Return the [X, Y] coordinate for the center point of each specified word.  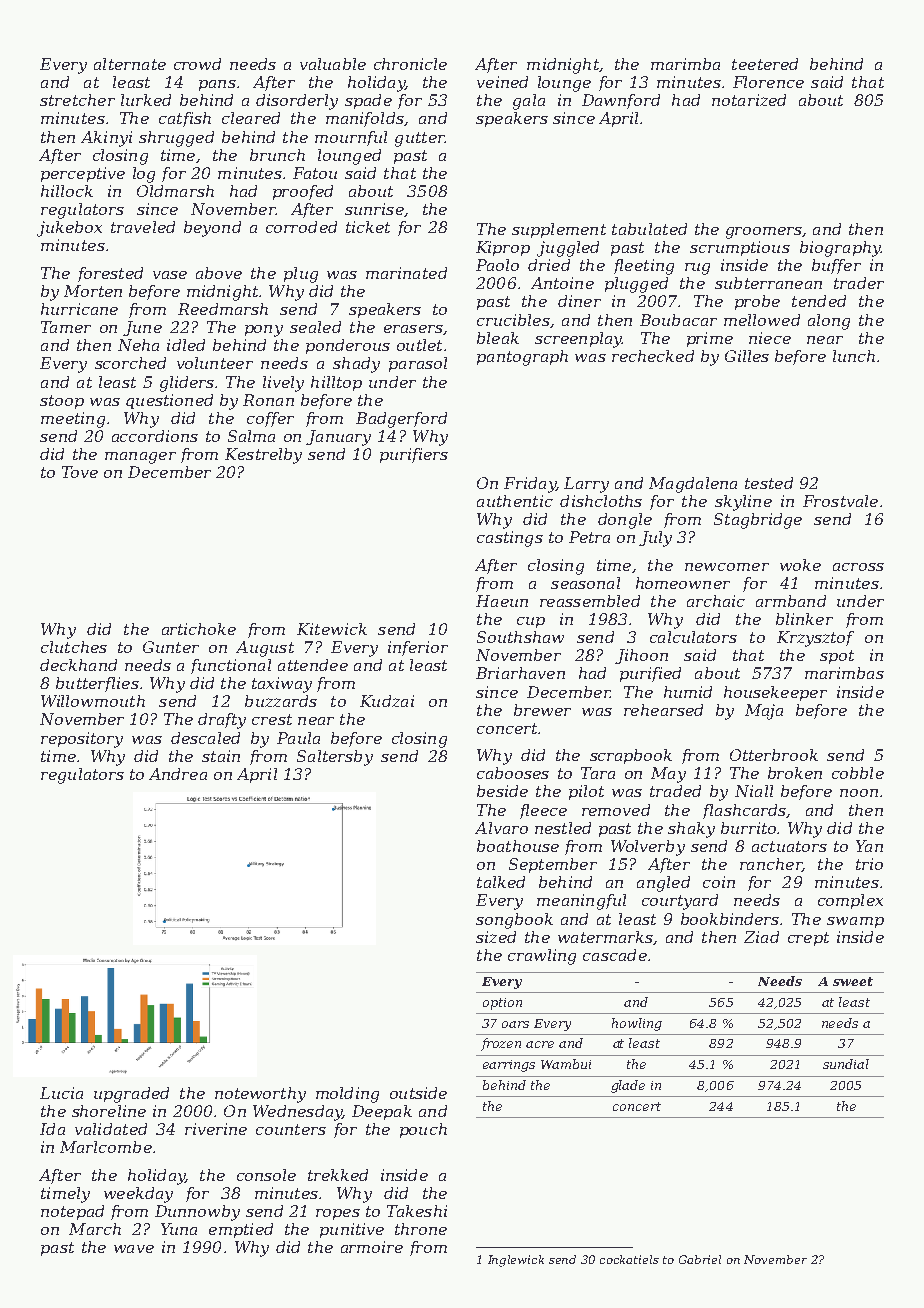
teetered [765, 64]
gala [529, 102]
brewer [542, 710]
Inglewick [516, 1261]
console [266, 1175]
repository [82, 740]
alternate [130, 64]
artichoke [199, 629]
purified [650, 674]
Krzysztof [815, 639]
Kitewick [332, 629]
